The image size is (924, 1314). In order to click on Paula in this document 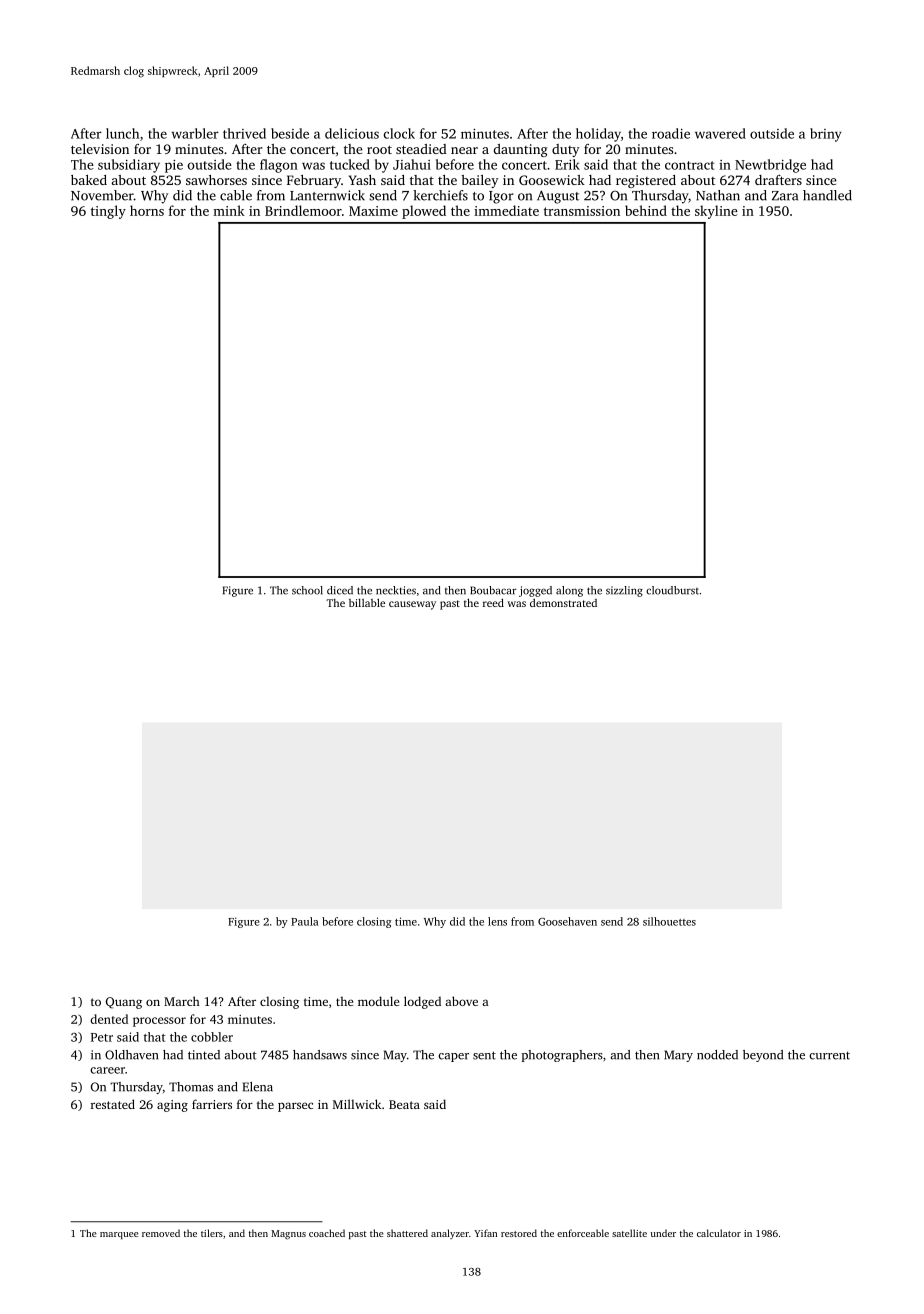, I will do `click(304, 921)`.
